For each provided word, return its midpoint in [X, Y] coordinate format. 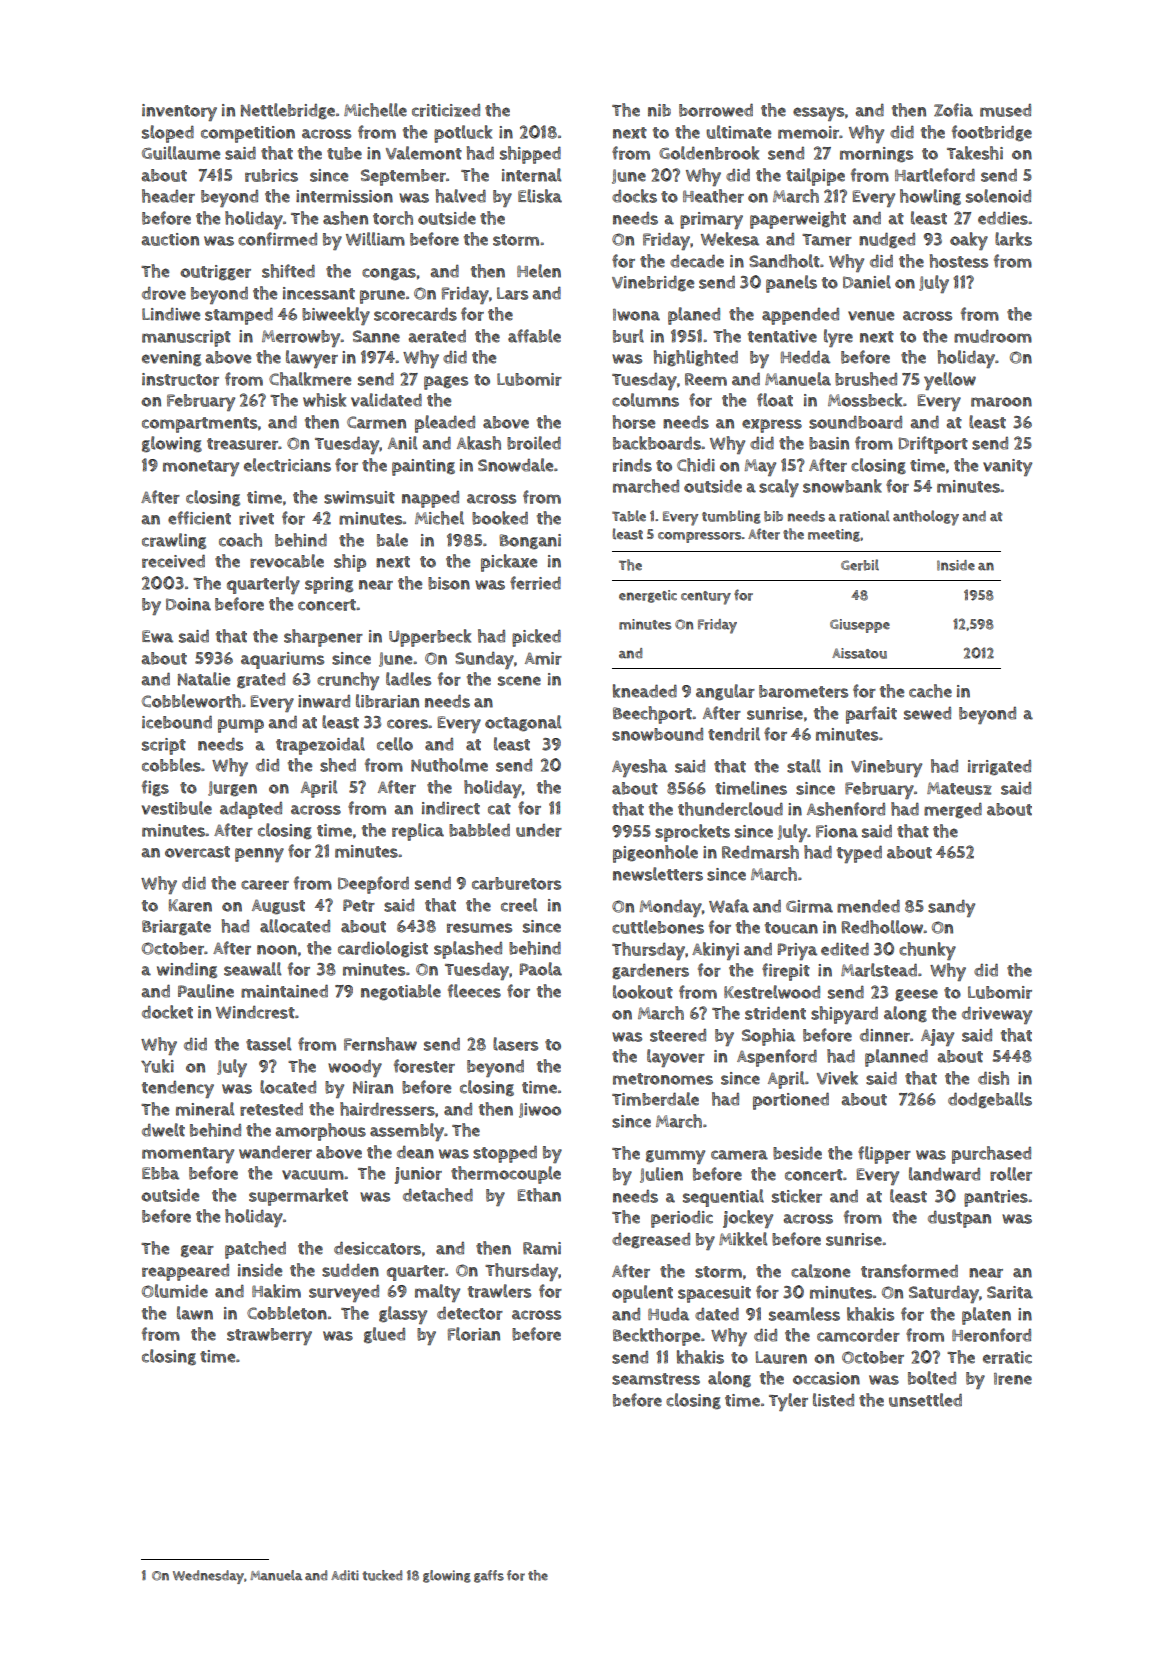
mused [1005, 110]
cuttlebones [658, 927]
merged [953, 810]
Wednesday [208, 1577]
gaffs [489, 1576]
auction [170, 239]
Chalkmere [310, 379]
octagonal [523, 723]
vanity [1007, 467]
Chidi [696, 465]
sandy [951, 908]
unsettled [925, 1400]
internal [531, 175]
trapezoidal [320, 746]
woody [355, 1068]
